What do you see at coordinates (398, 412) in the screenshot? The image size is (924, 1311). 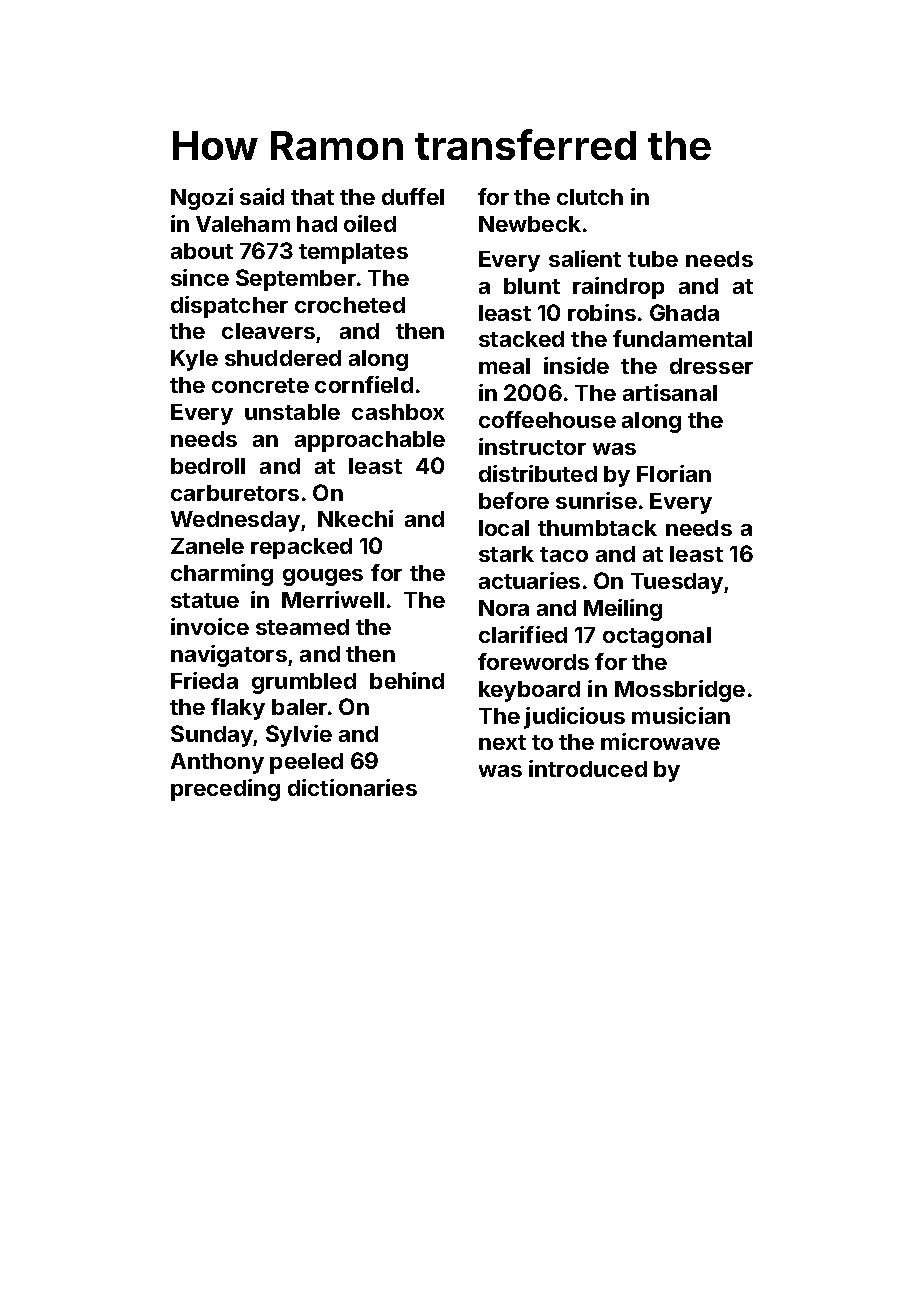 I see `cashbox` at bounding box center [398, 412].
